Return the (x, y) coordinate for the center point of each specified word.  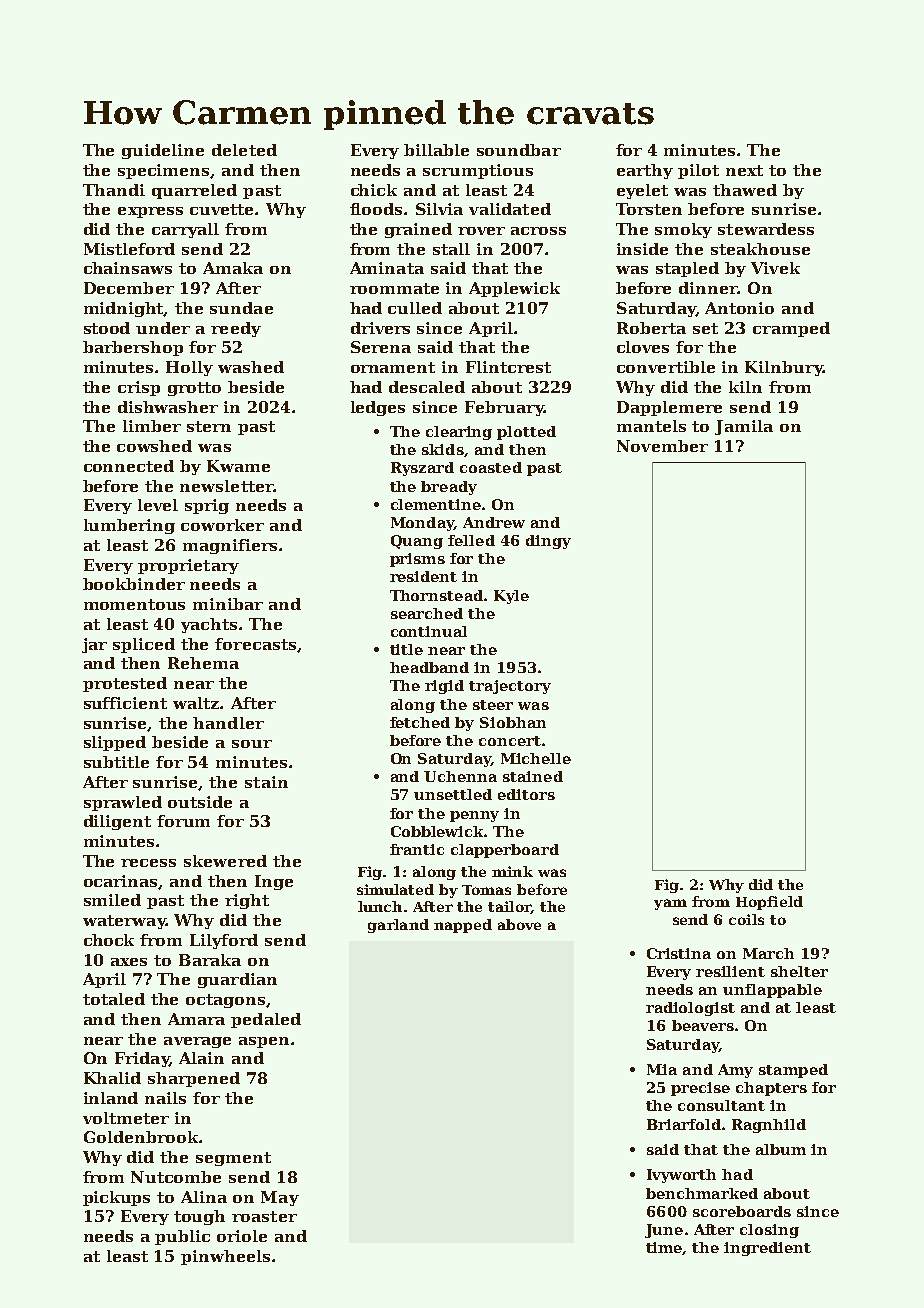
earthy (645, 171)
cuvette (223, 209)
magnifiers (230, 546)
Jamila (744, 427)
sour (252, 744)
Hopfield (769, 903)
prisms (417, 560)
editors (526, 794)
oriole (242, 1236)
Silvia (439, 209)
